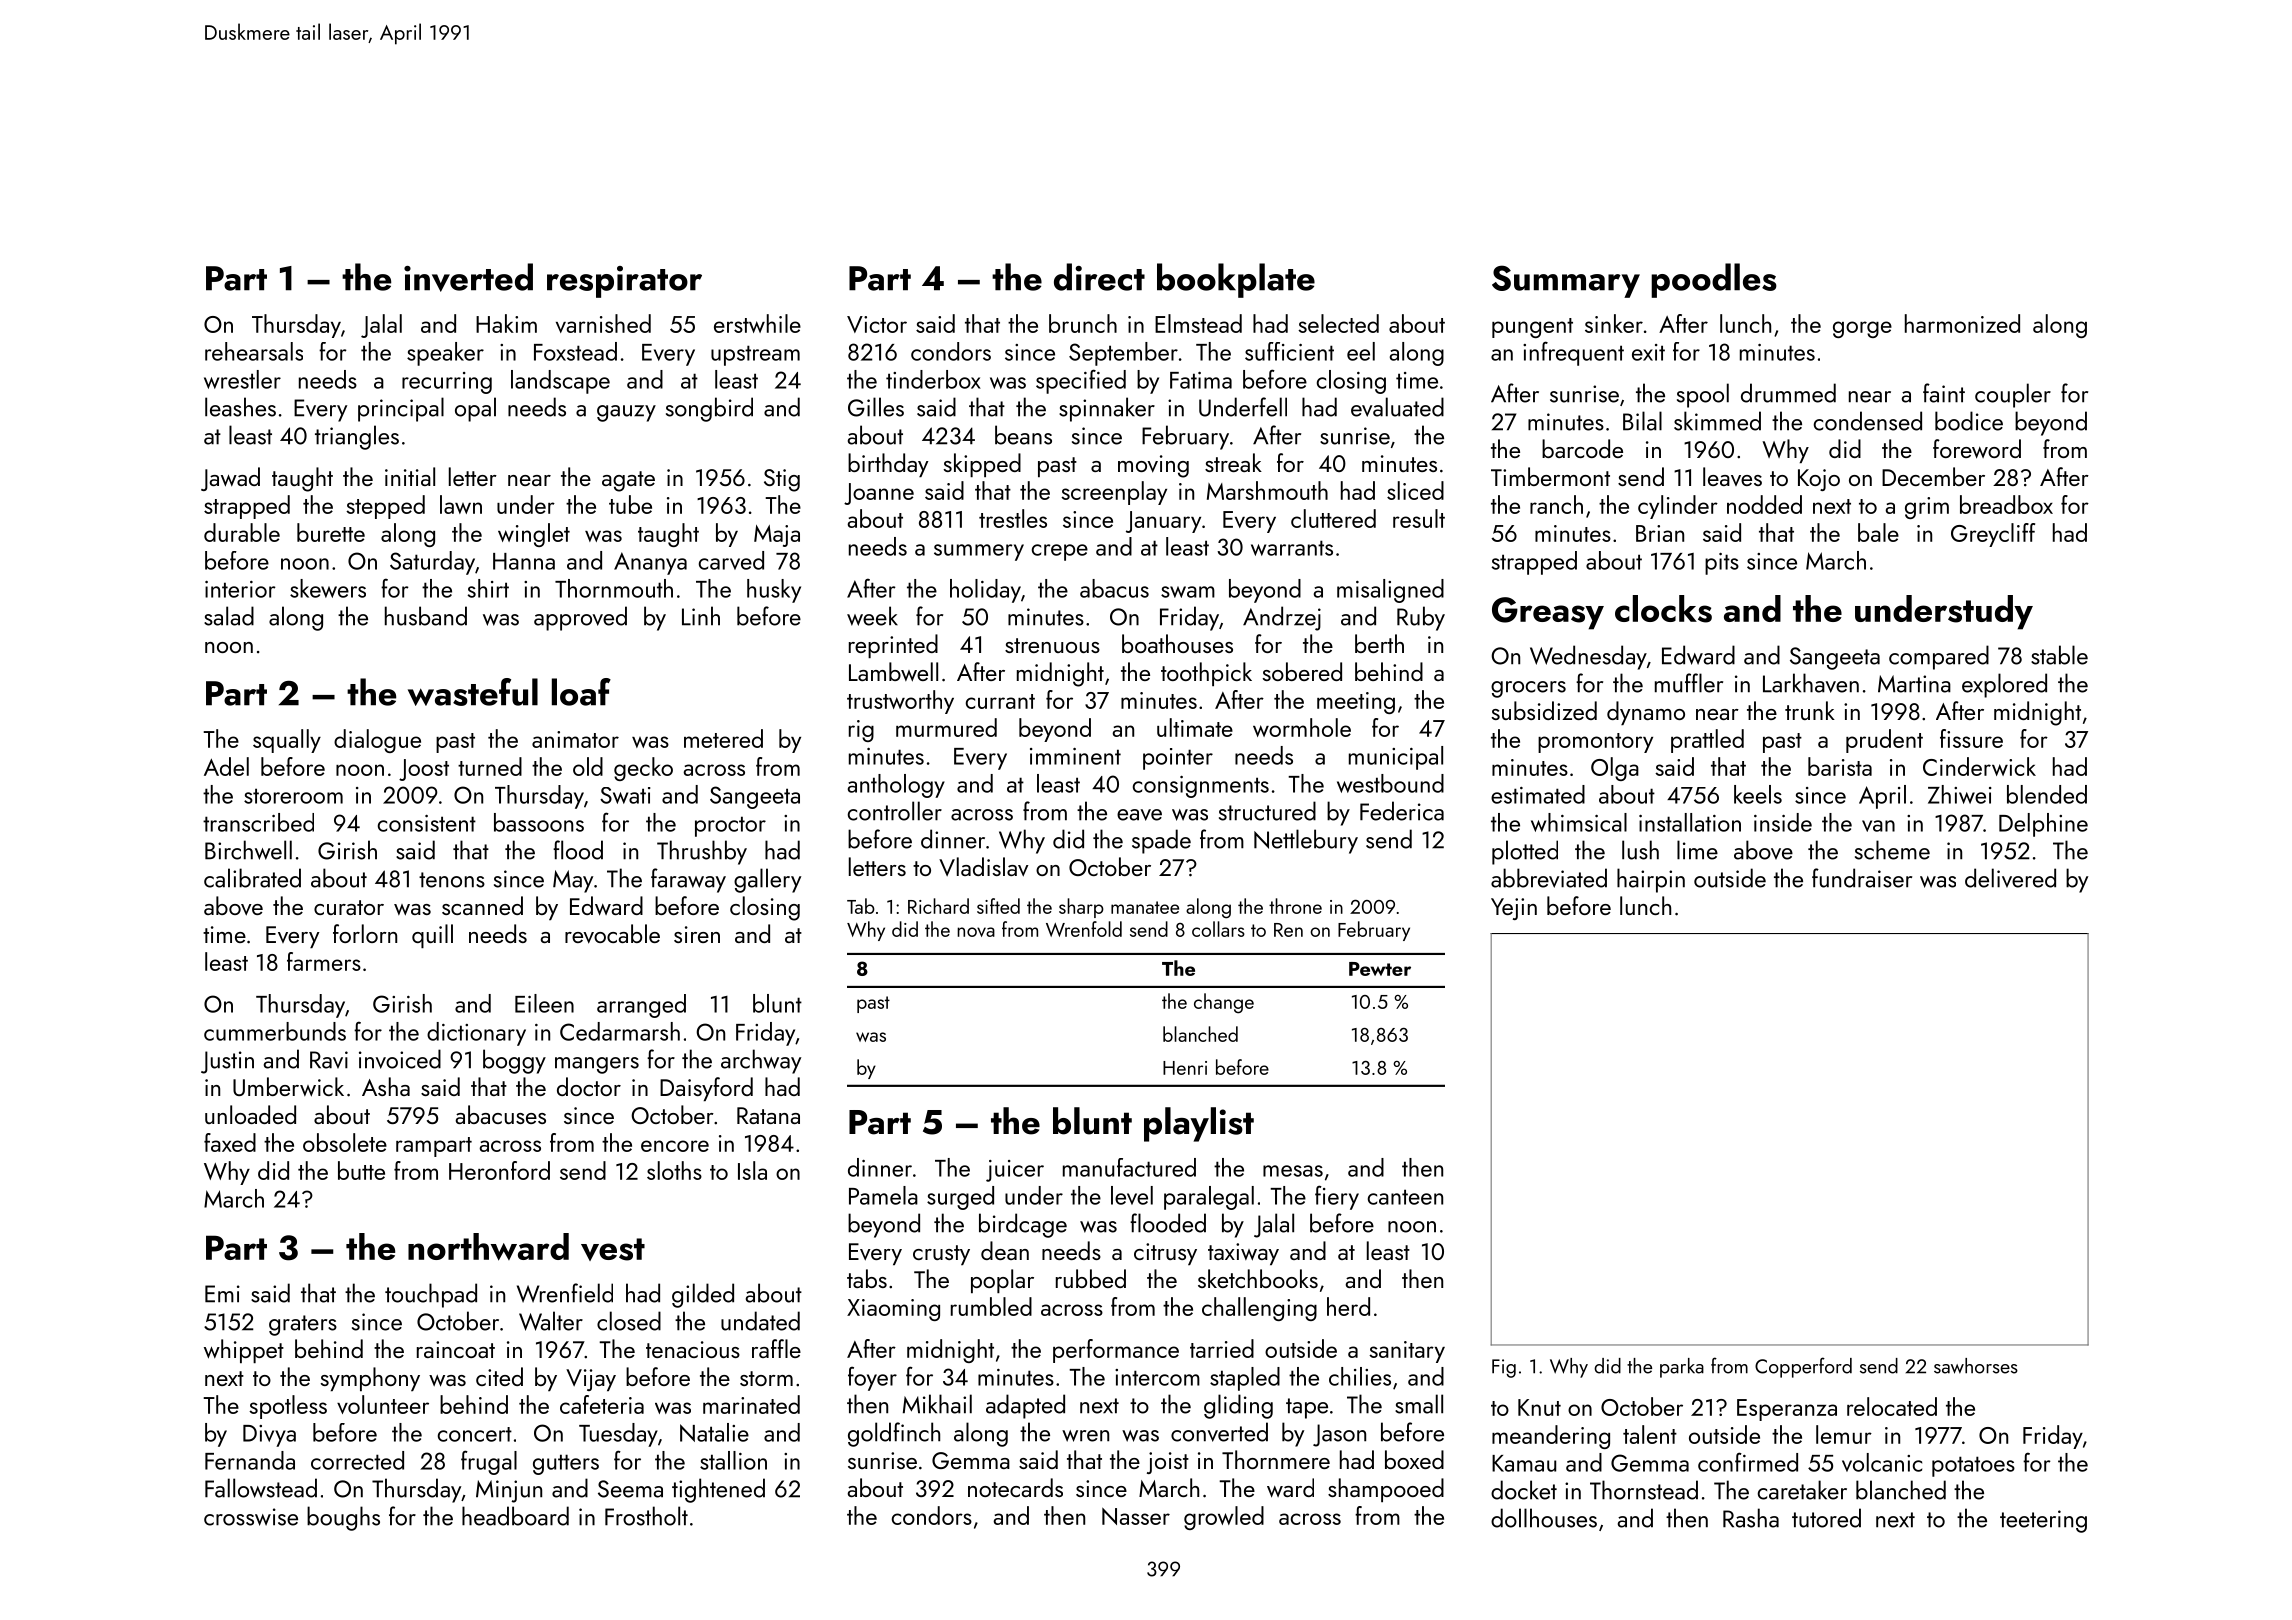 The height and width of the image is (1620, 2292). What do you see at coordinates (1573, 353) in the image?
I see `infrequent` at bounding box center [1573, 353].
